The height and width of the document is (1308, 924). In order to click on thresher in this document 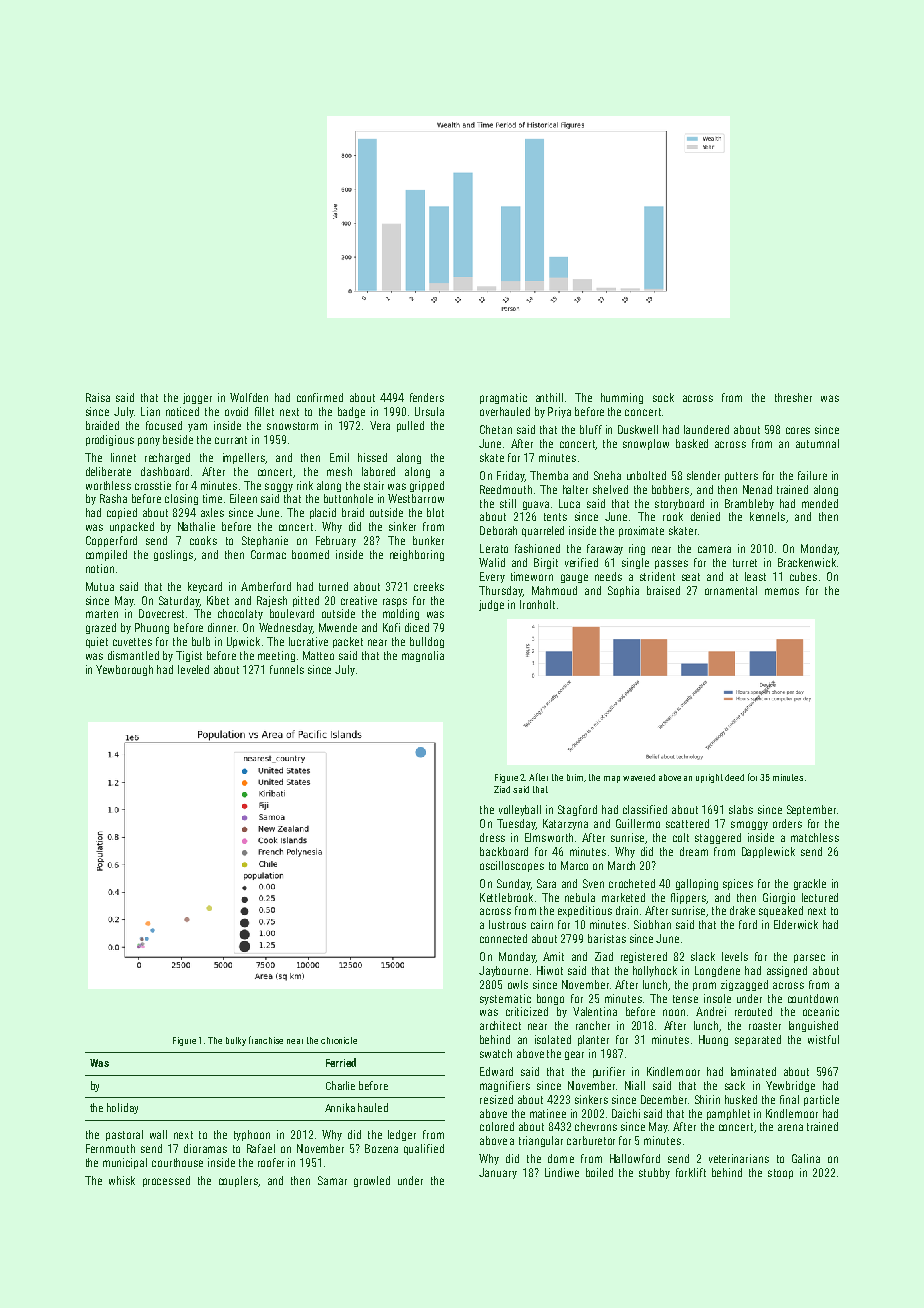, I will do `click(793, 397)`.
